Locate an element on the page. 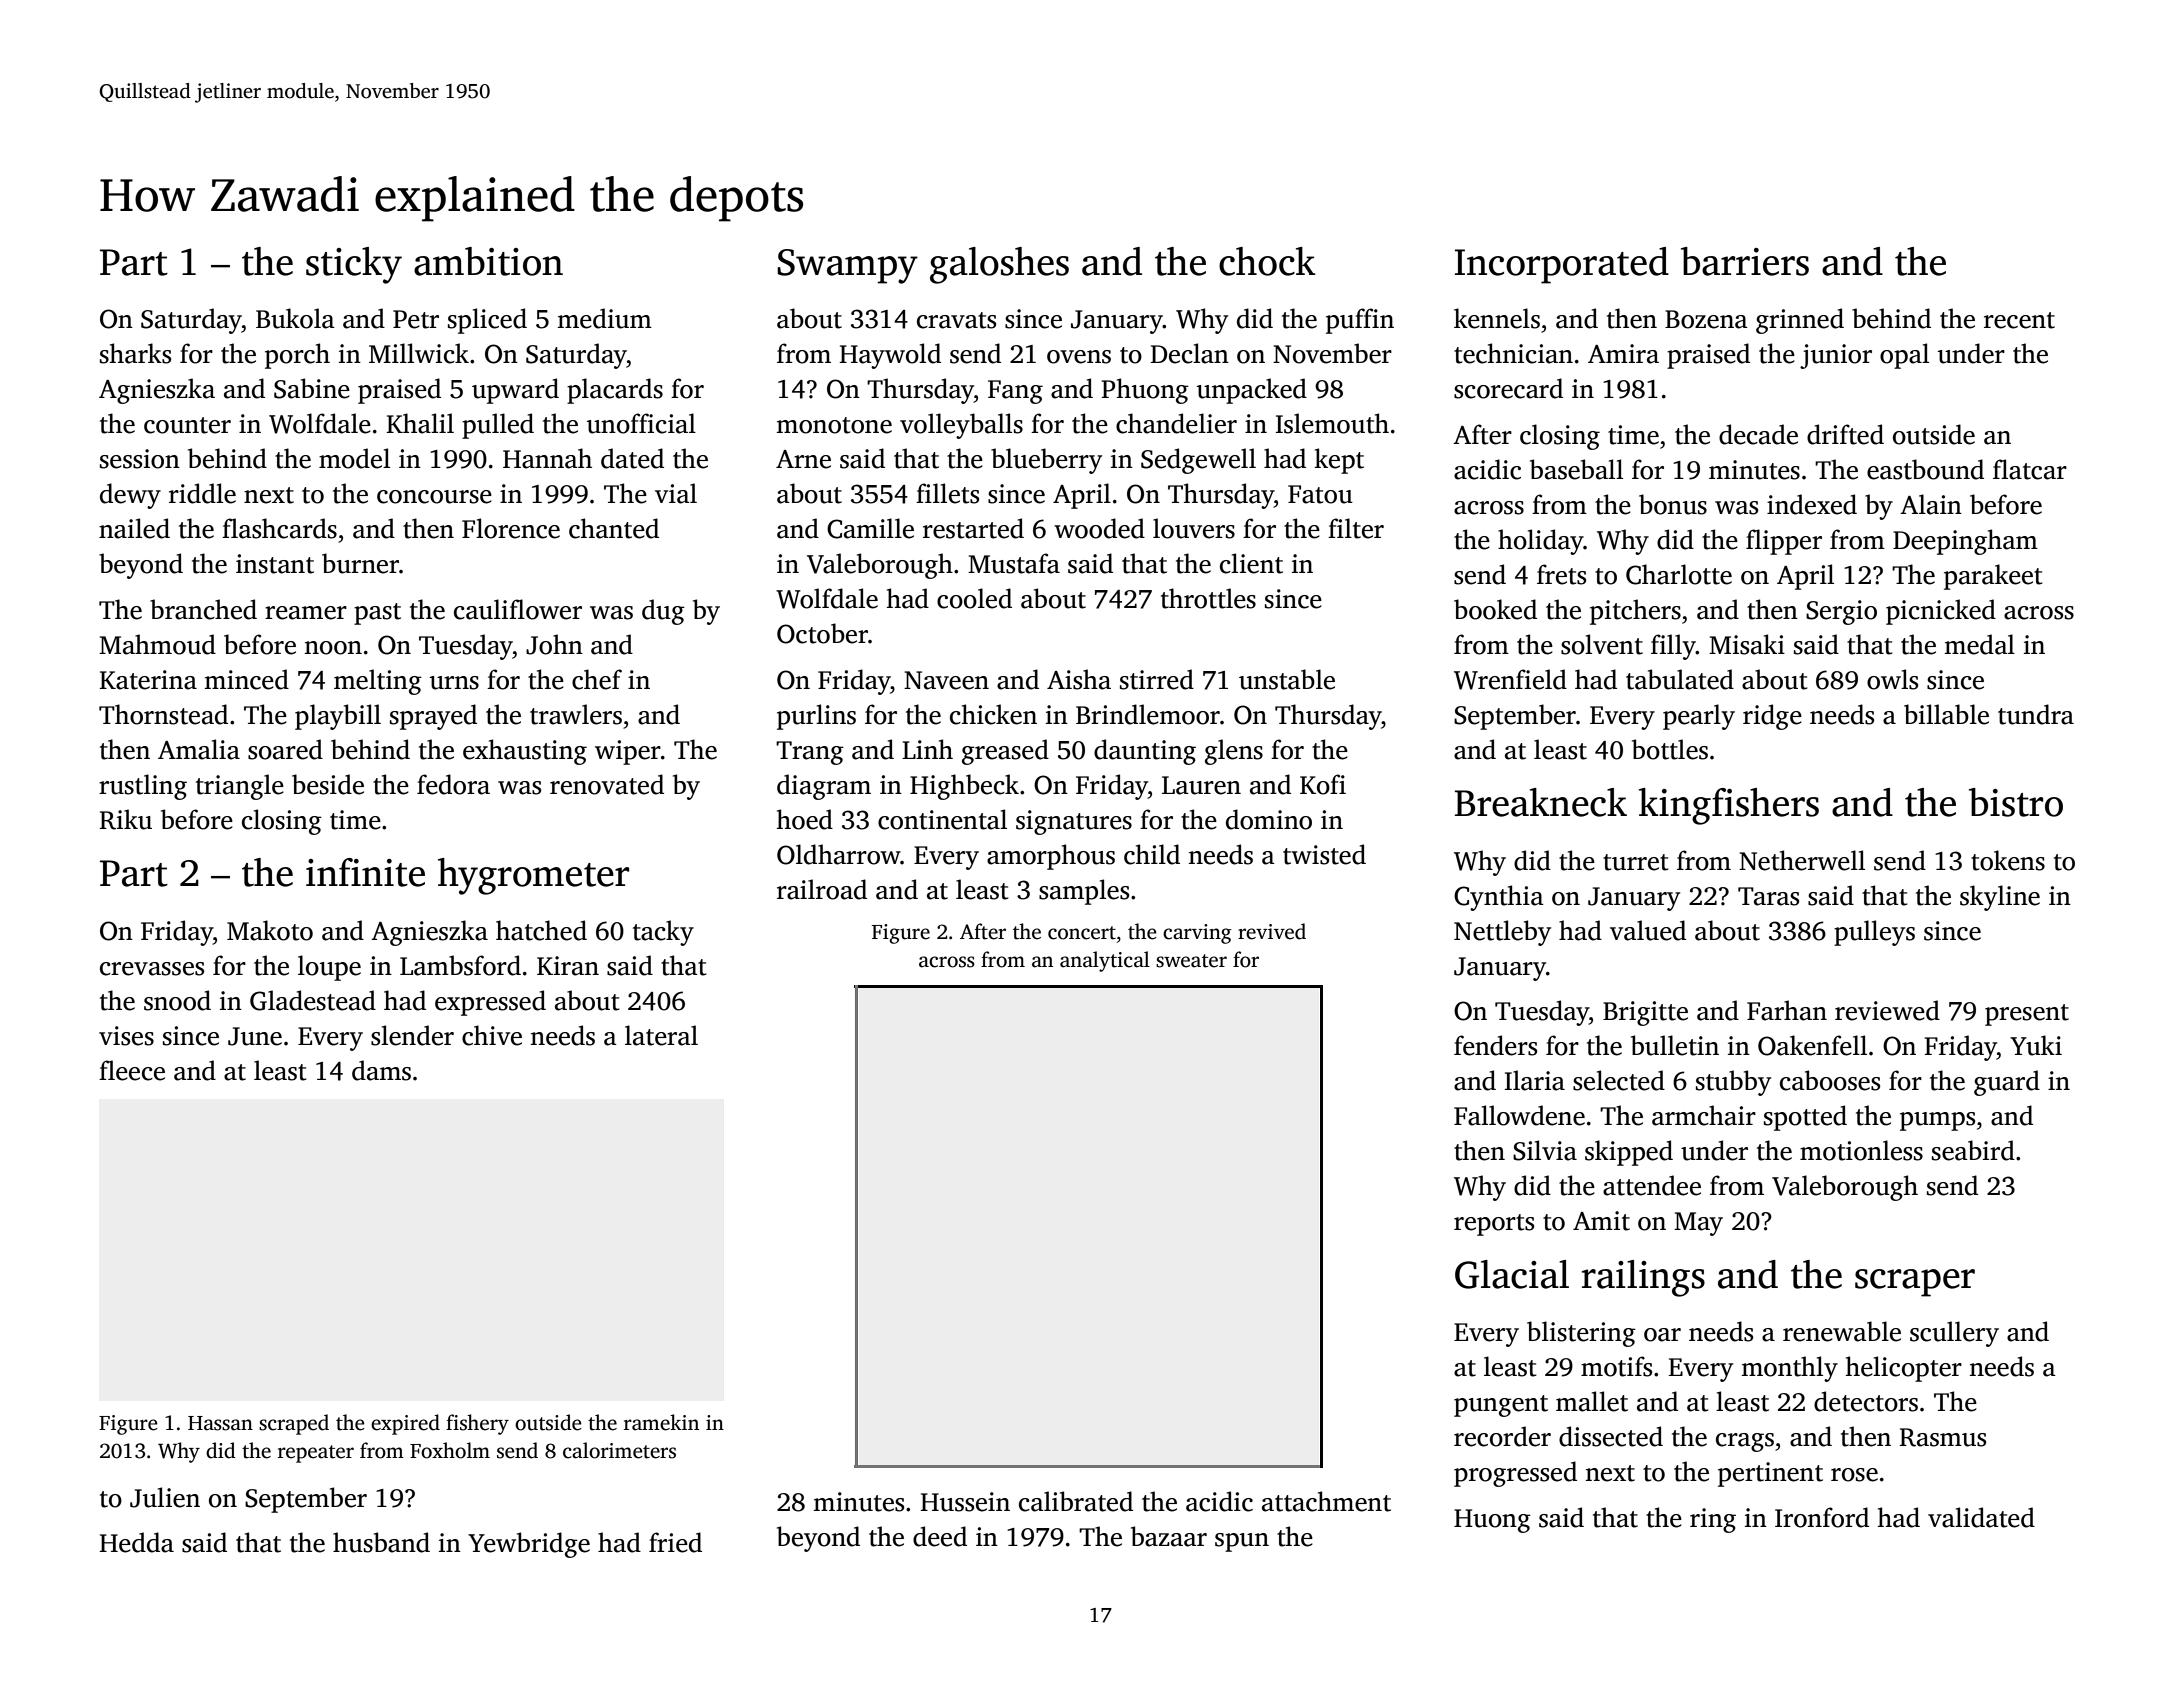  fleece is located at coordinates (132, 1070).
